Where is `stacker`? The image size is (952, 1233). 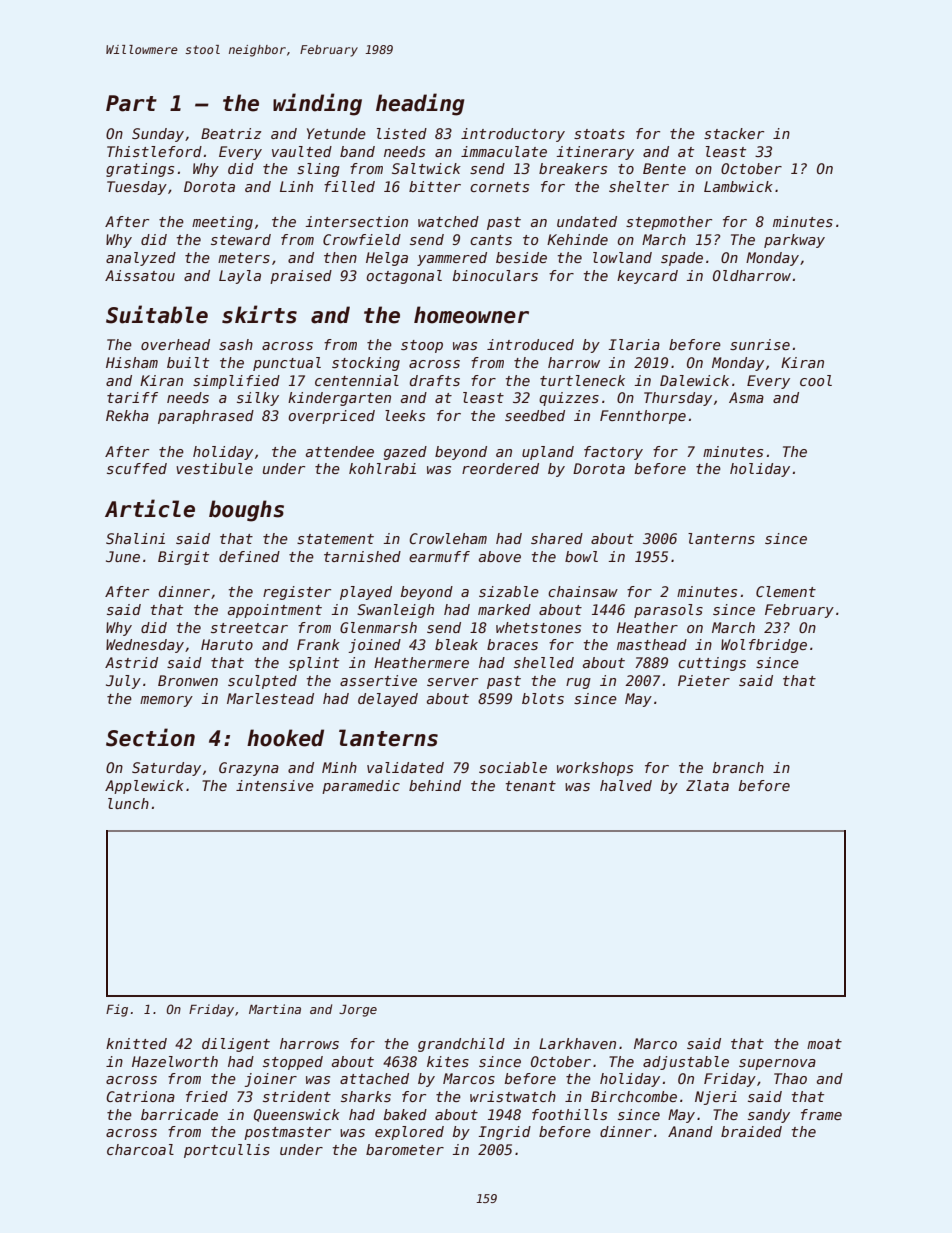 stacker is located at coordinates (734, 133).
